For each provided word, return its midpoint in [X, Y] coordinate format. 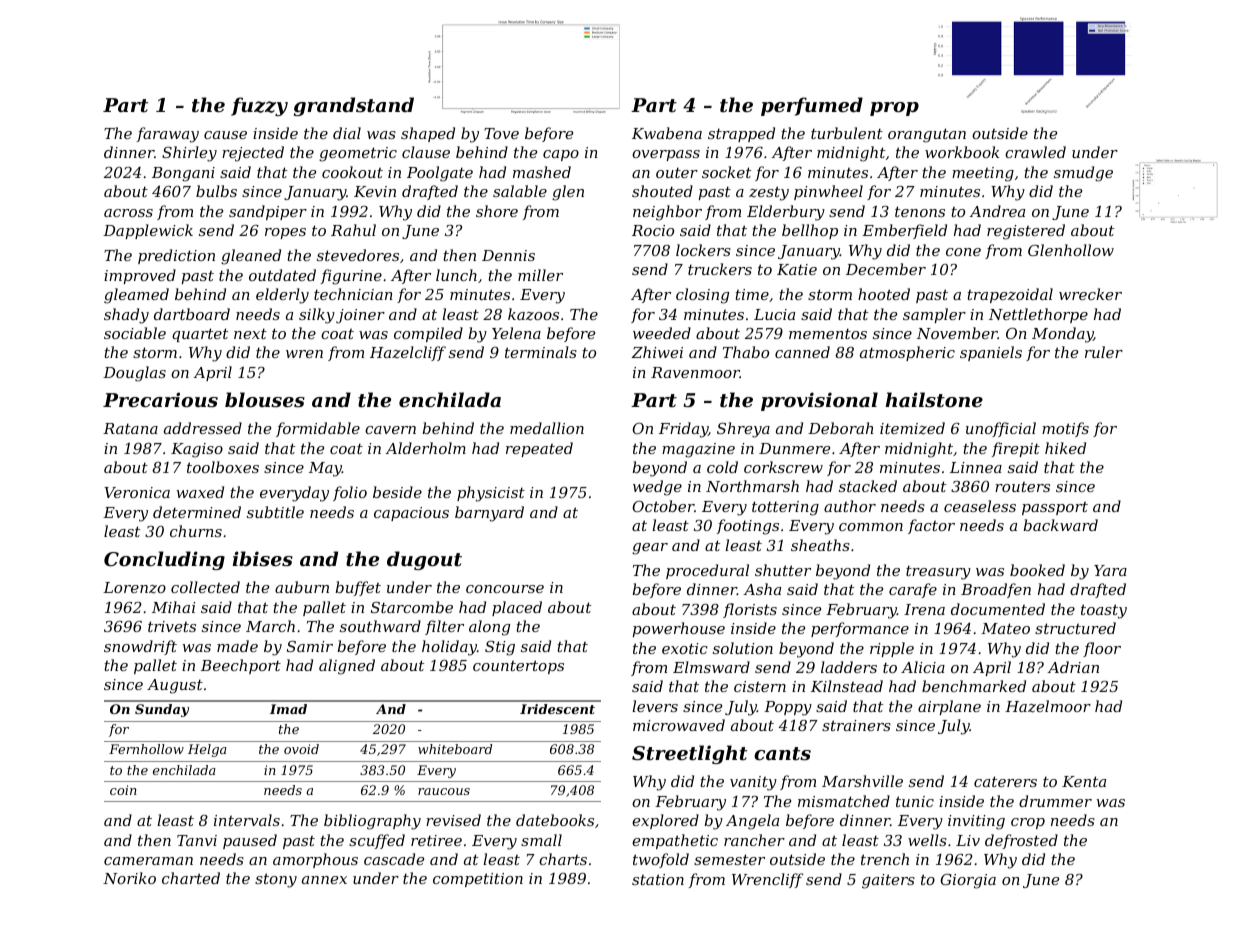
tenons [920, 211]
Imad [288, 709]
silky [317, 316]
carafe [913, 590]
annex [324, 880]
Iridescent [557, 709]
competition [478, 880]
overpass [666, 155]
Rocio [653, 230]
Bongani [183, 174]
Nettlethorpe [1038, 315]
